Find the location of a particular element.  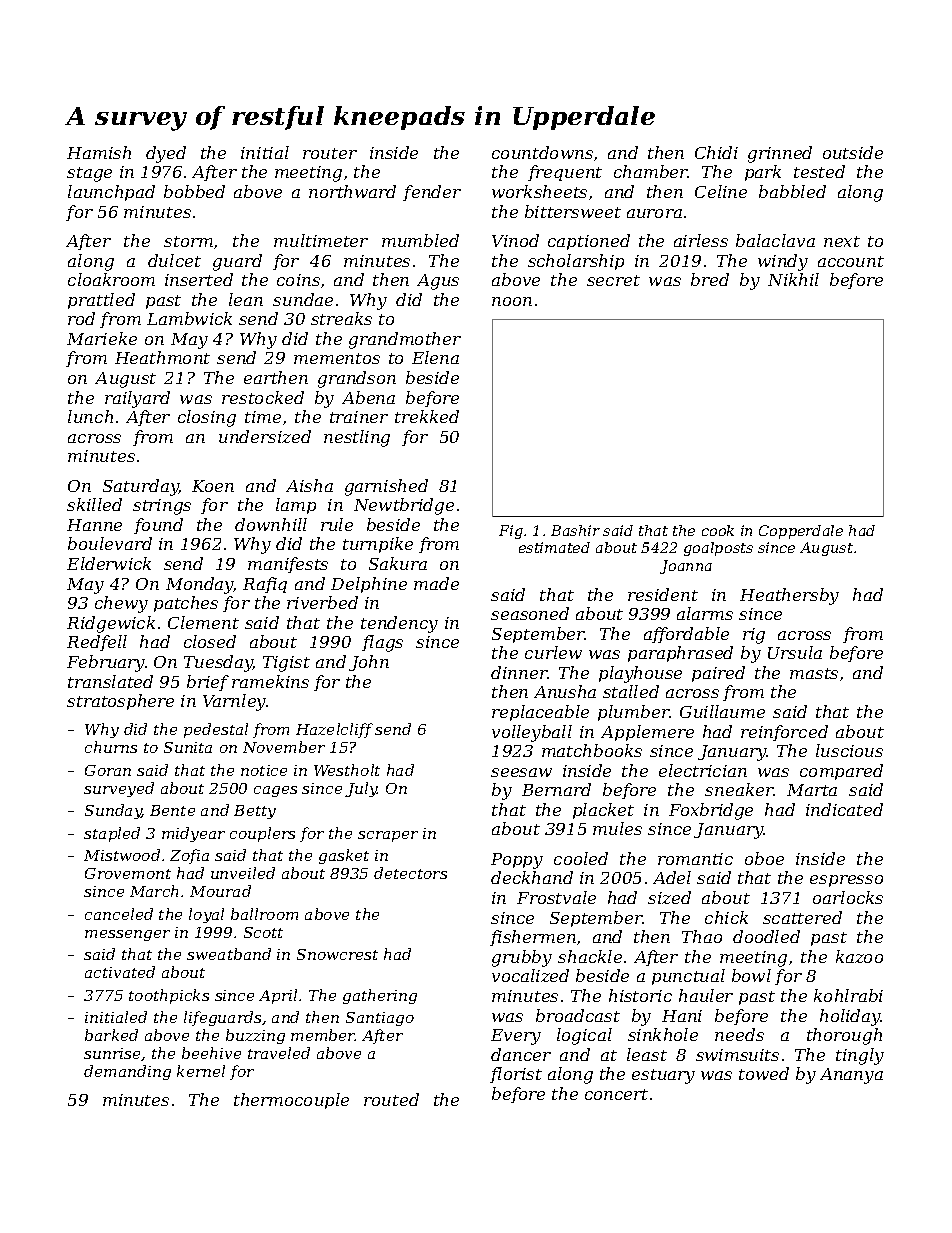

demanding is located at coordinates (127, 1072).
